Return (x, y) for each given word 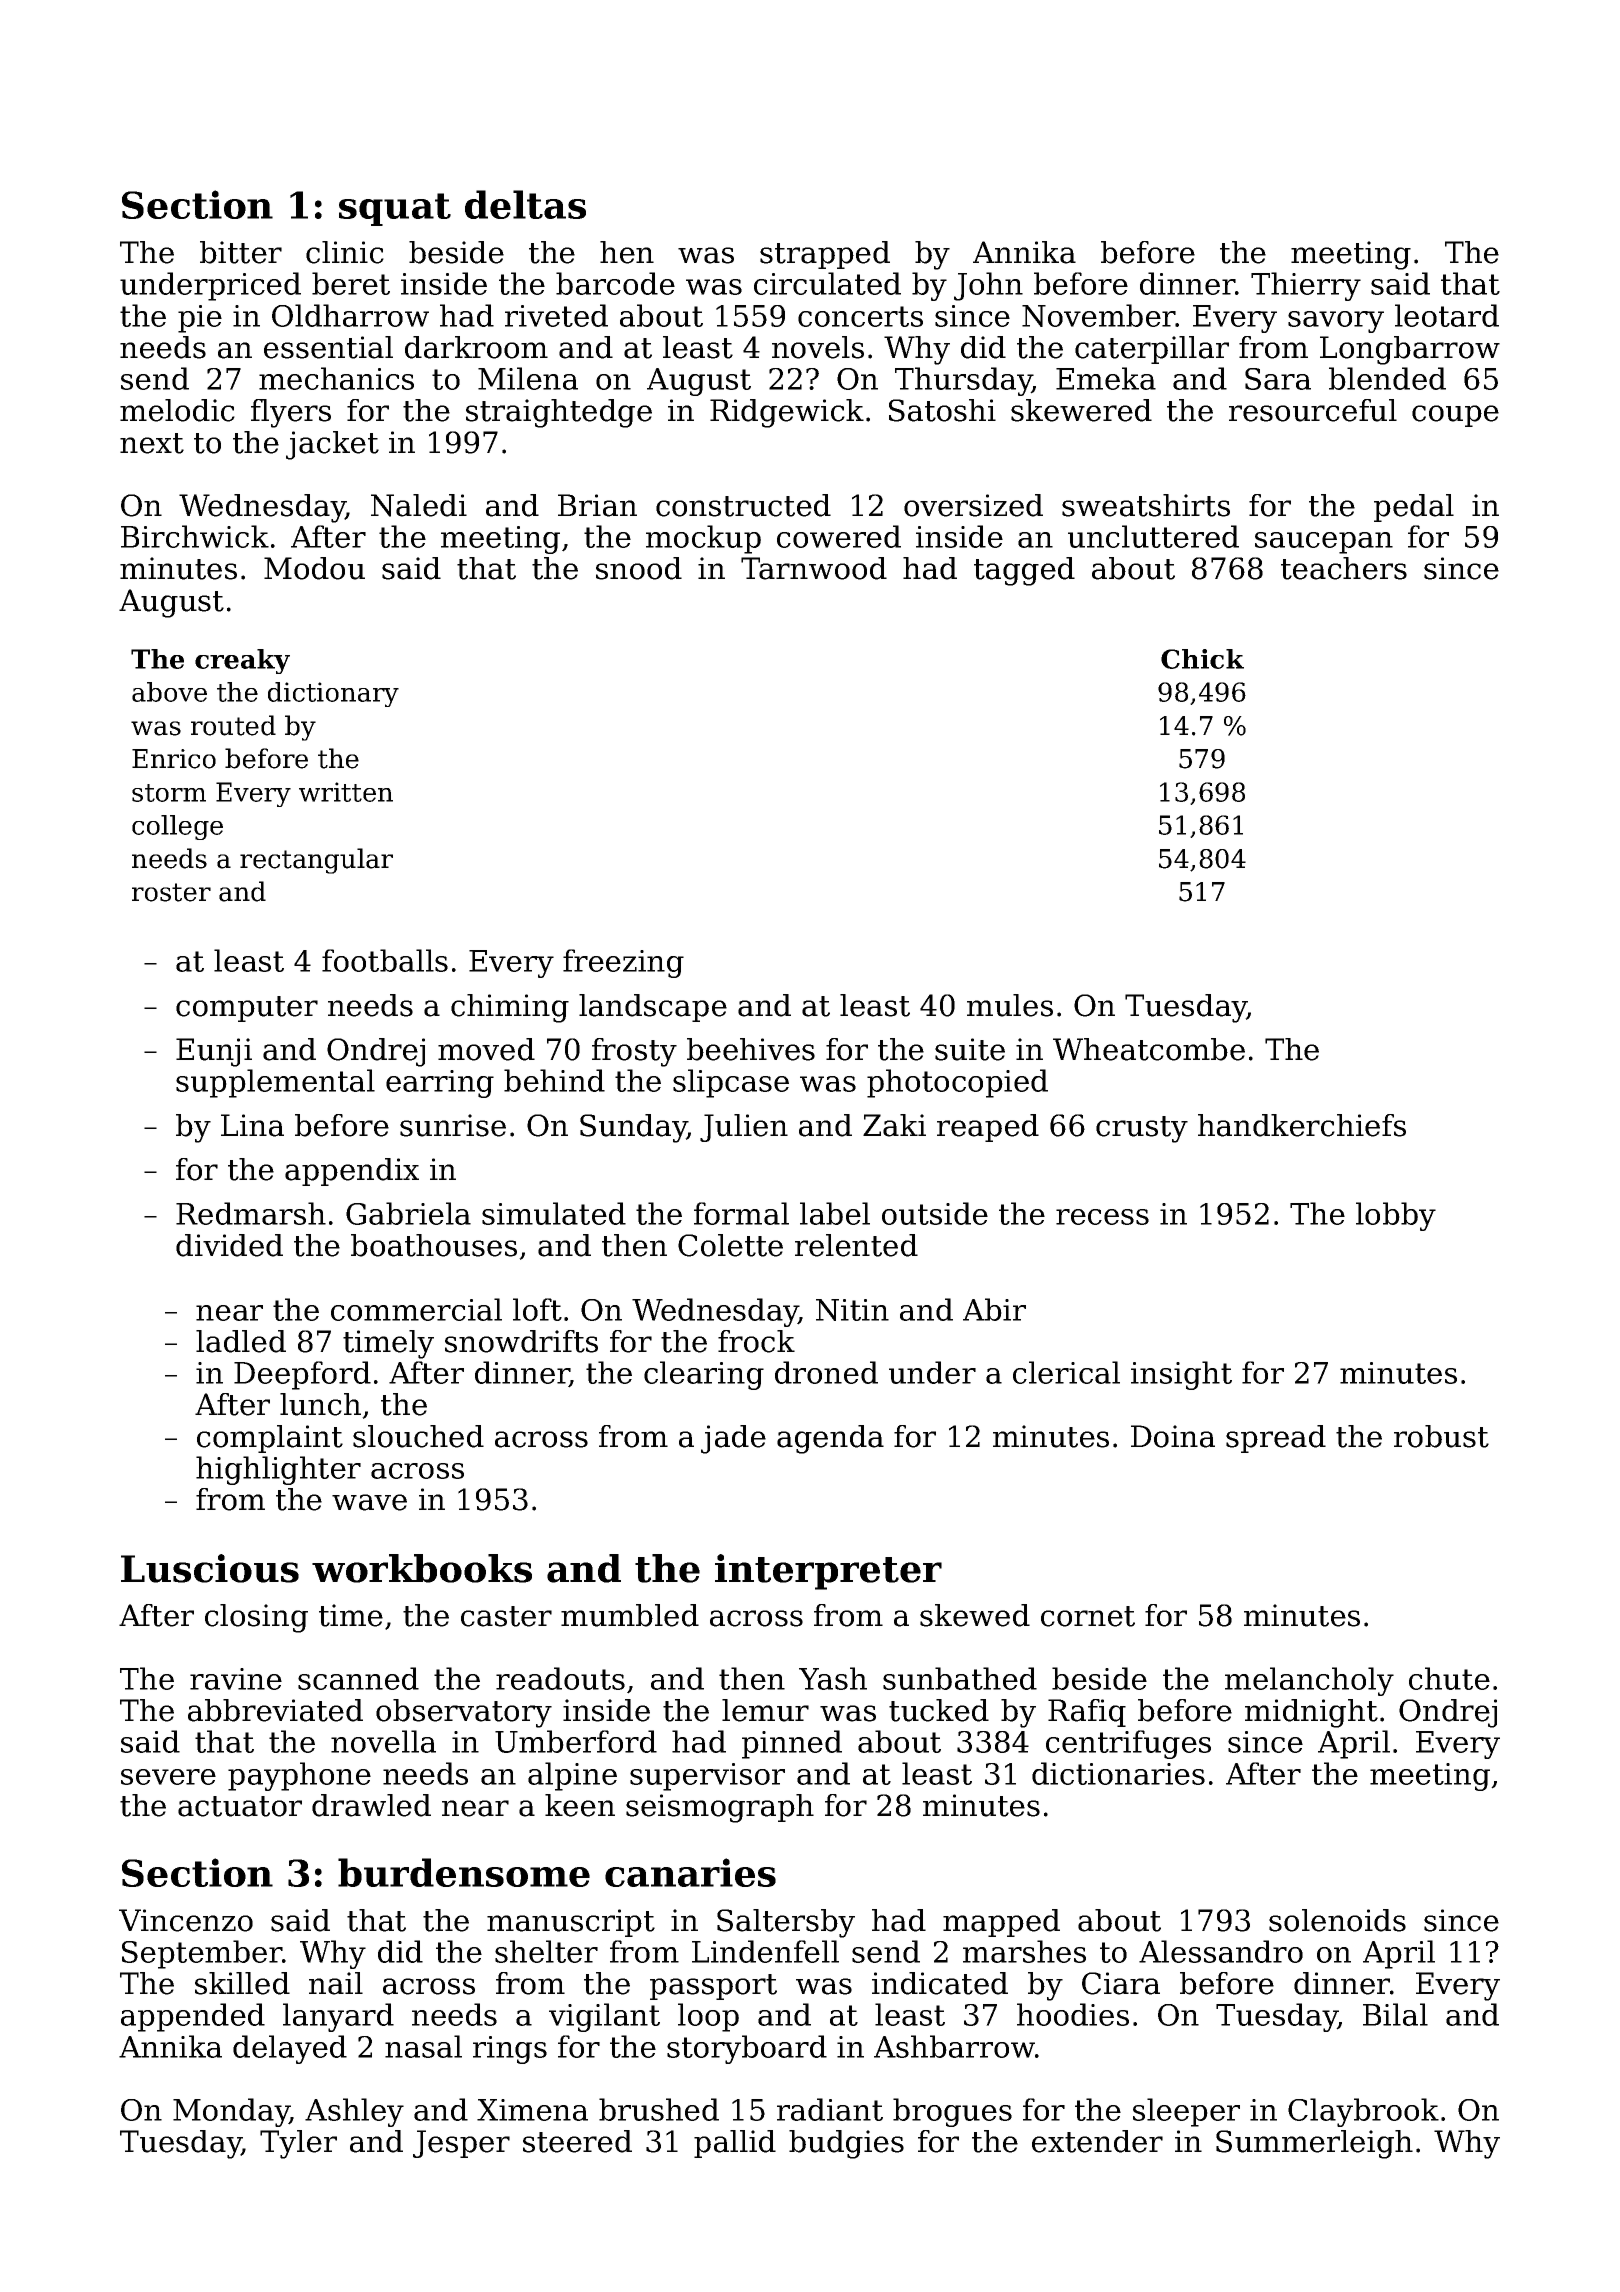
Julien (744, 1128)
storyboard (747, 2049)
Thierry (1306, 286)
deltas (525, 204)
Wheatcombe (1149, 1049)
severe (168, 1777)
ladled (241, 1341)
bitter (241, 252)
